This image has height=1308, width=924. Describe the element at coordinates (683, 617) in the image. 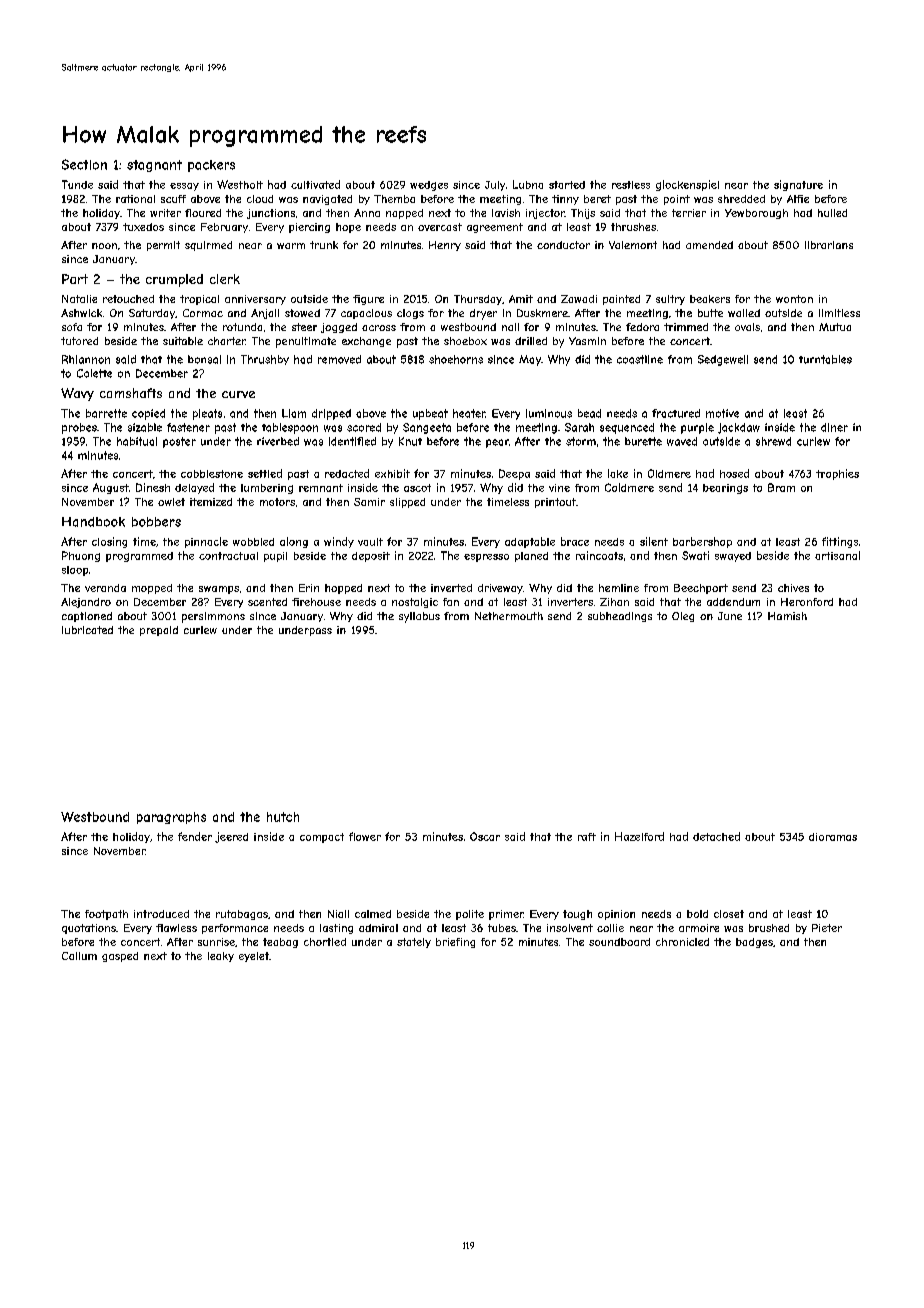

I see `Oleg` at that location.
